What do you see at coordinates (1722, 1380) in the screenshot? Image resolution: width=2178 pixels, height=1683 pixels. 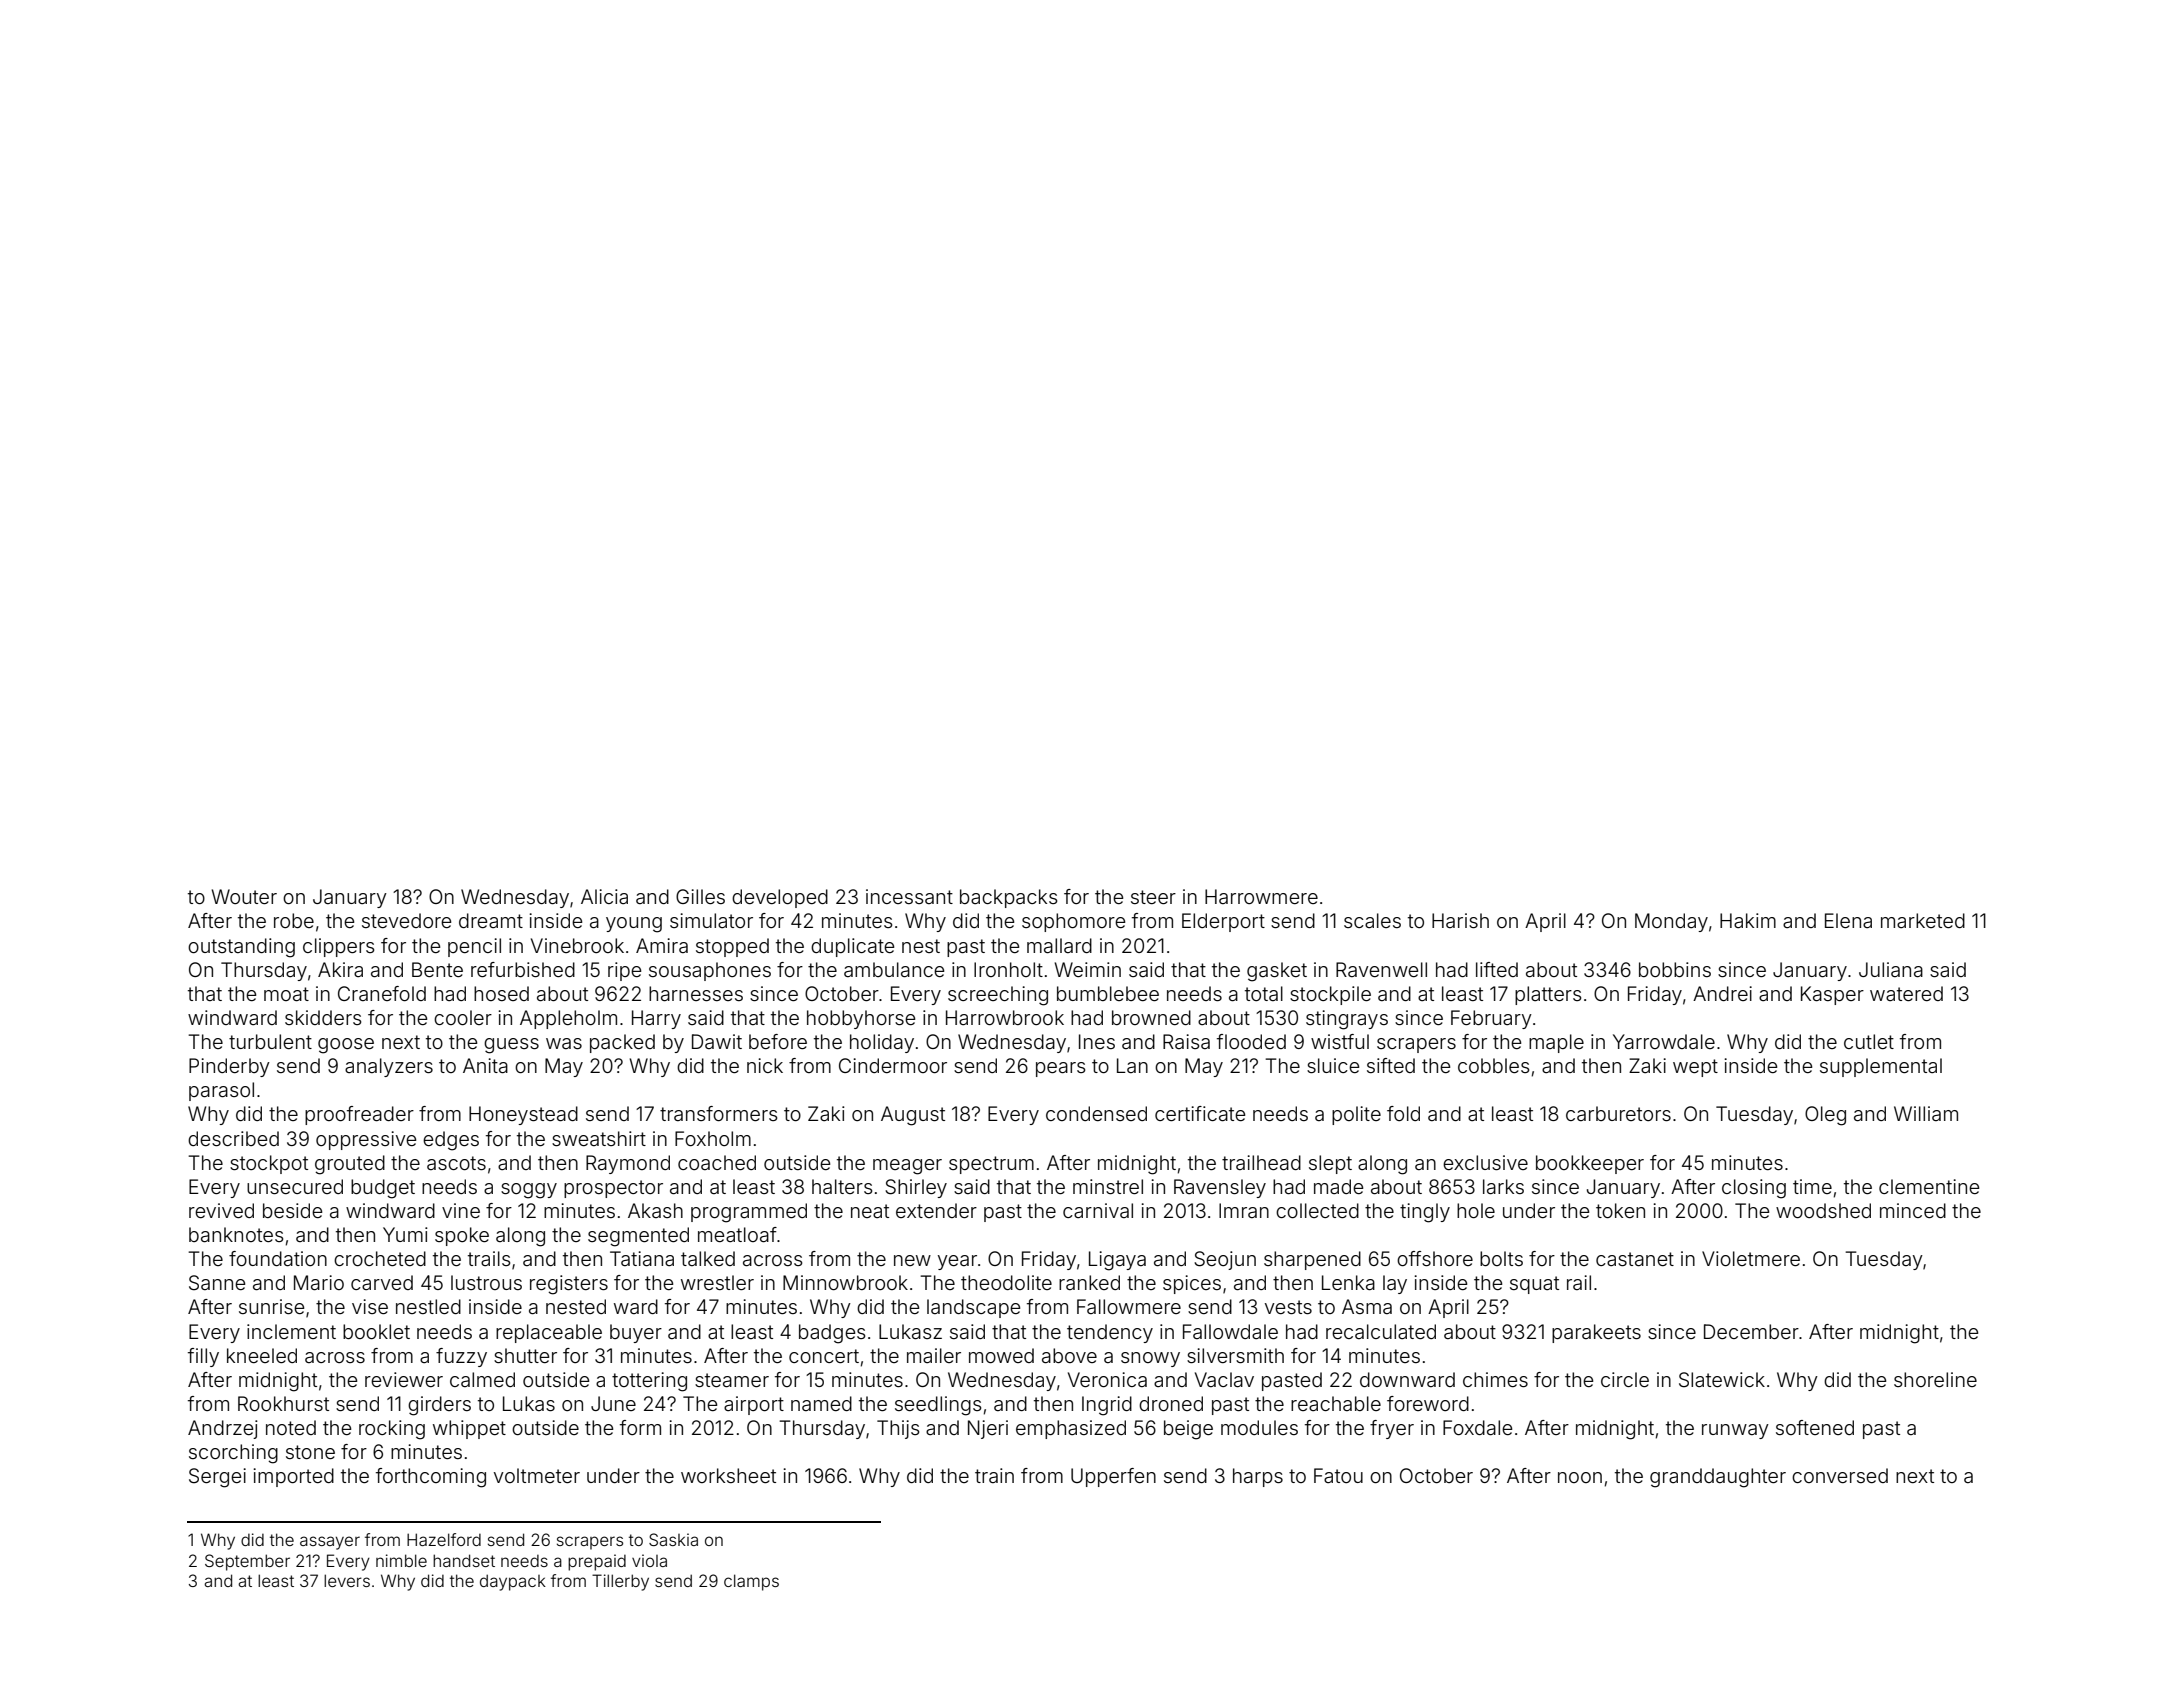 I see `Slatewick` at bounding box center [1722, 1380].
